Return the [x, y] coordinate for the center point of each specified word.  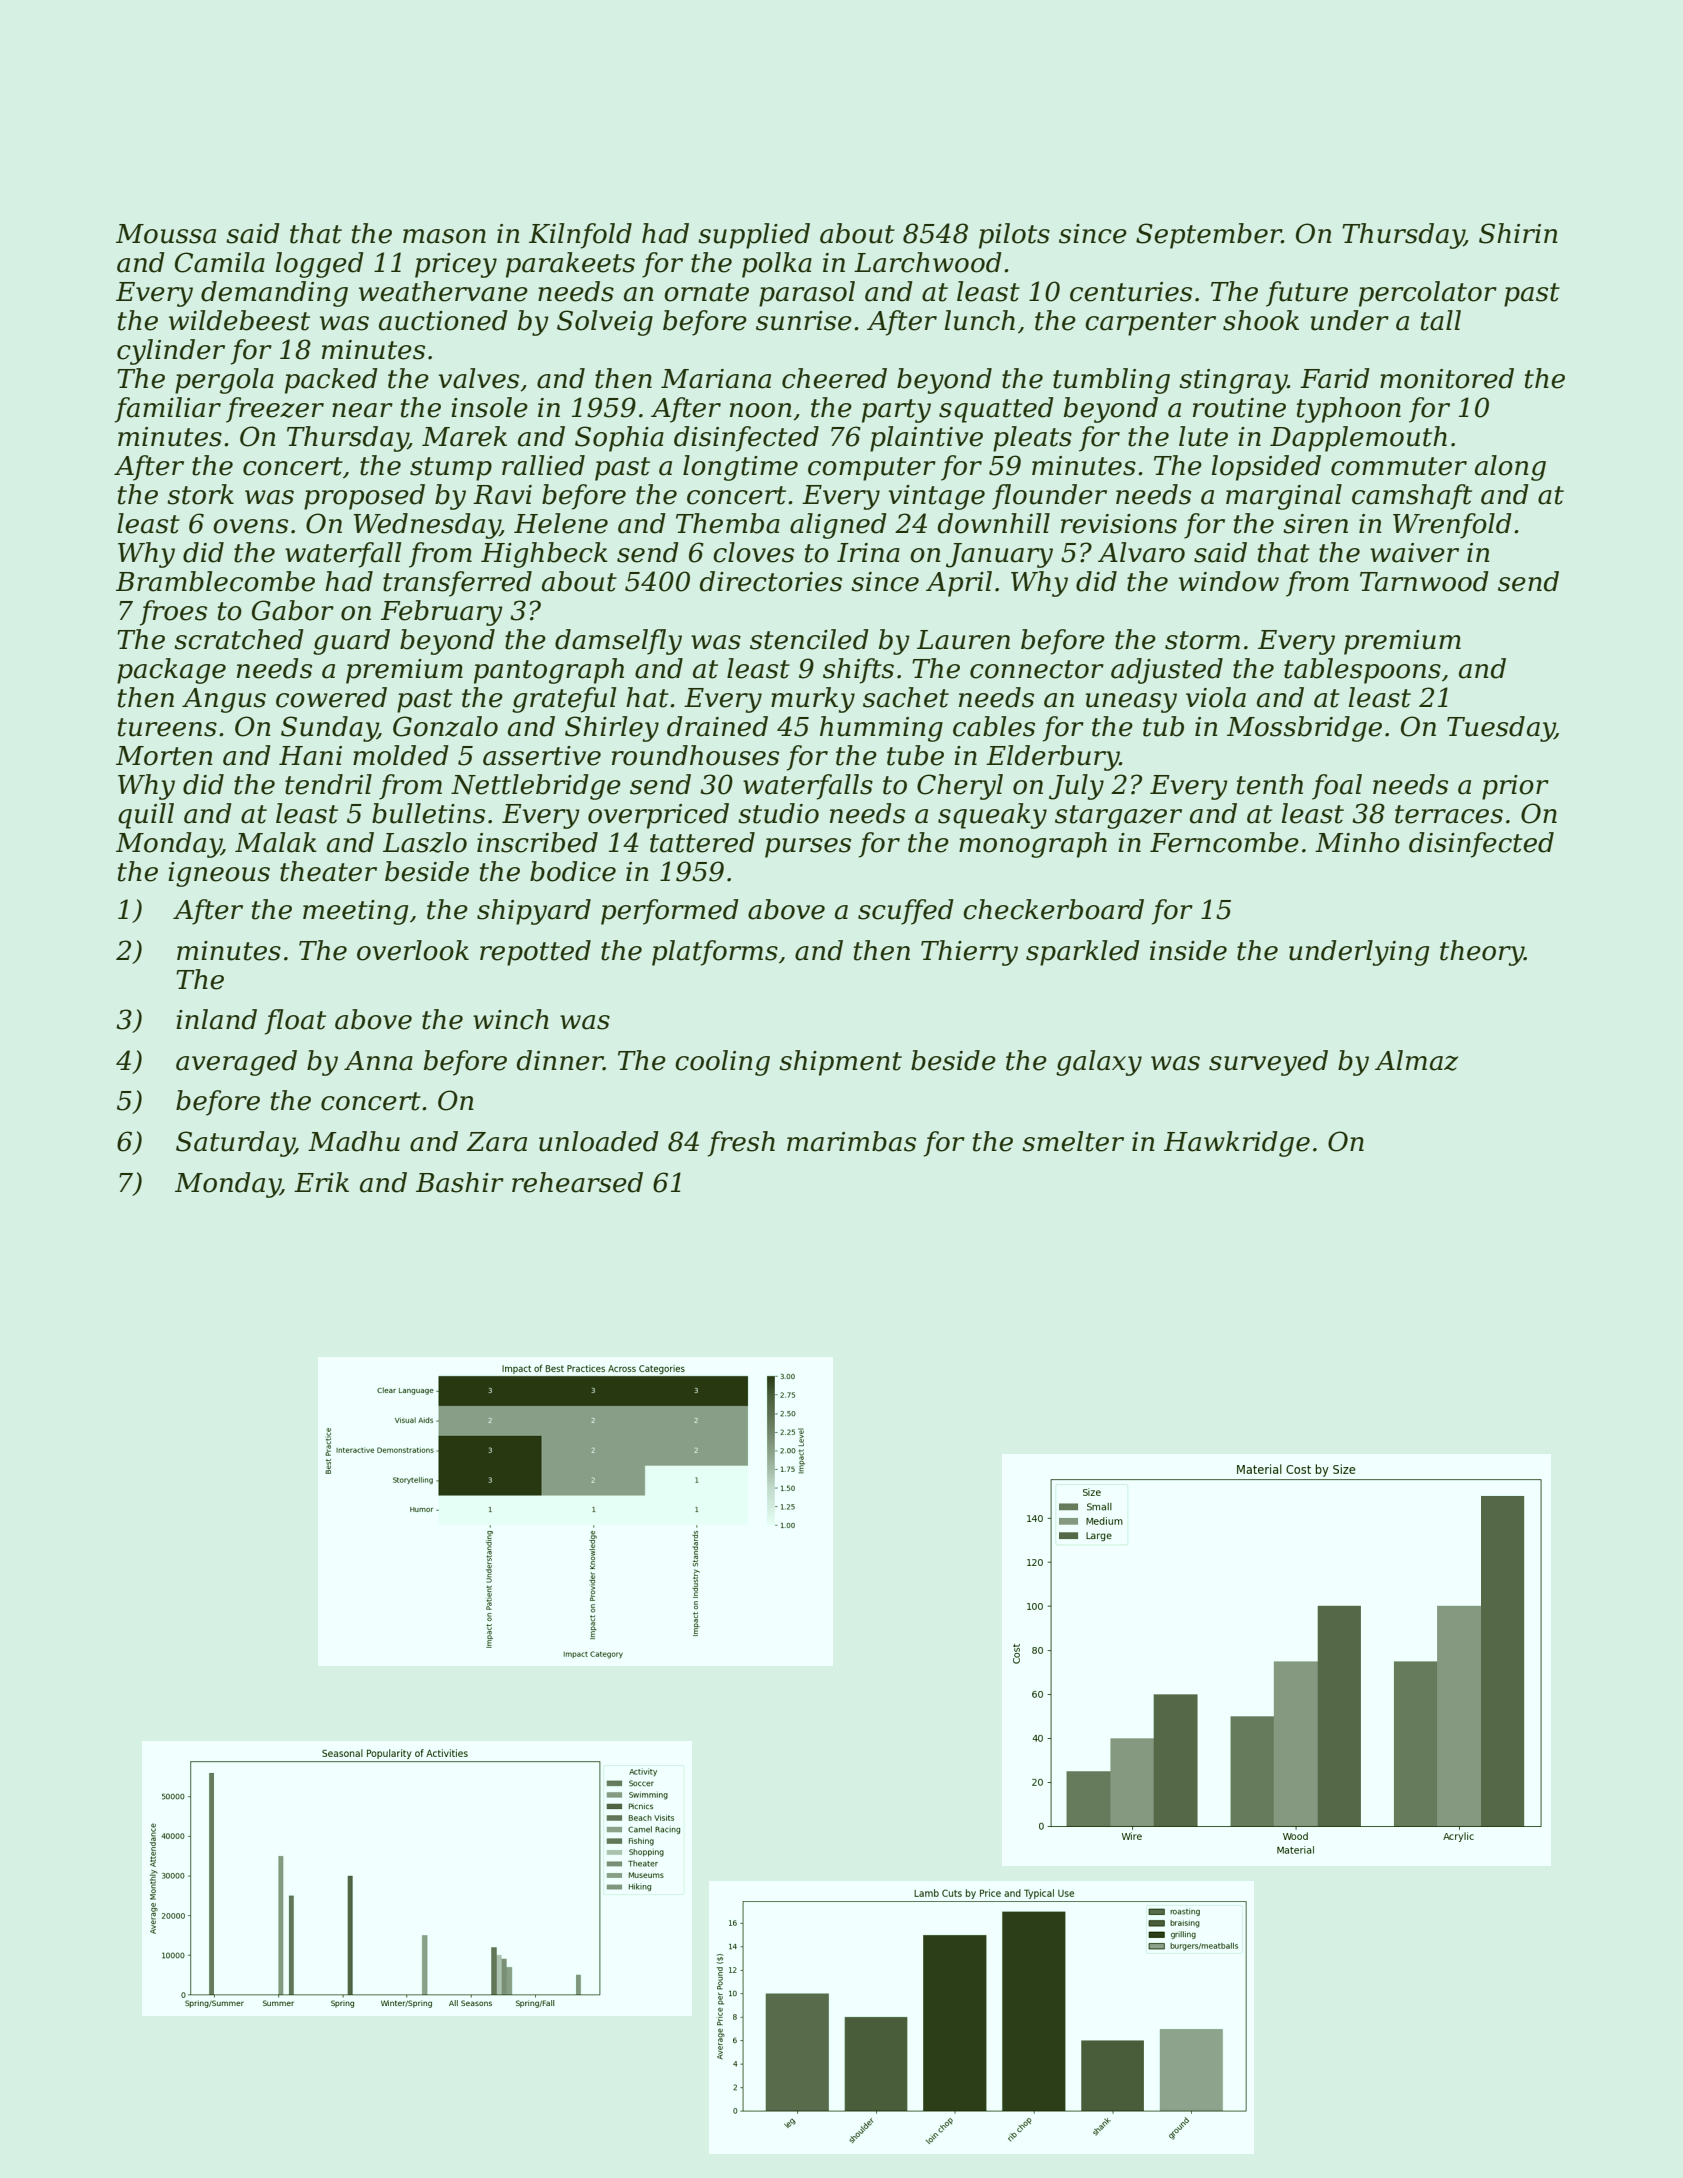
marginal [1284, 497]
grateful [564, 700]
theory [1482, 953]
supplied [754, 236]
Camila [220, 262]
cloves [753, 552]
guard [351, 642]
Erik [321, 1182]
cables [994, 726]
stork [200, 494]
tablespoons [1362, 671]
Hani [310, 756]
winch [511, 1019]
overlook [413, 950]
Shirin [1518, 233]
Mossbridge [1304, 729]
